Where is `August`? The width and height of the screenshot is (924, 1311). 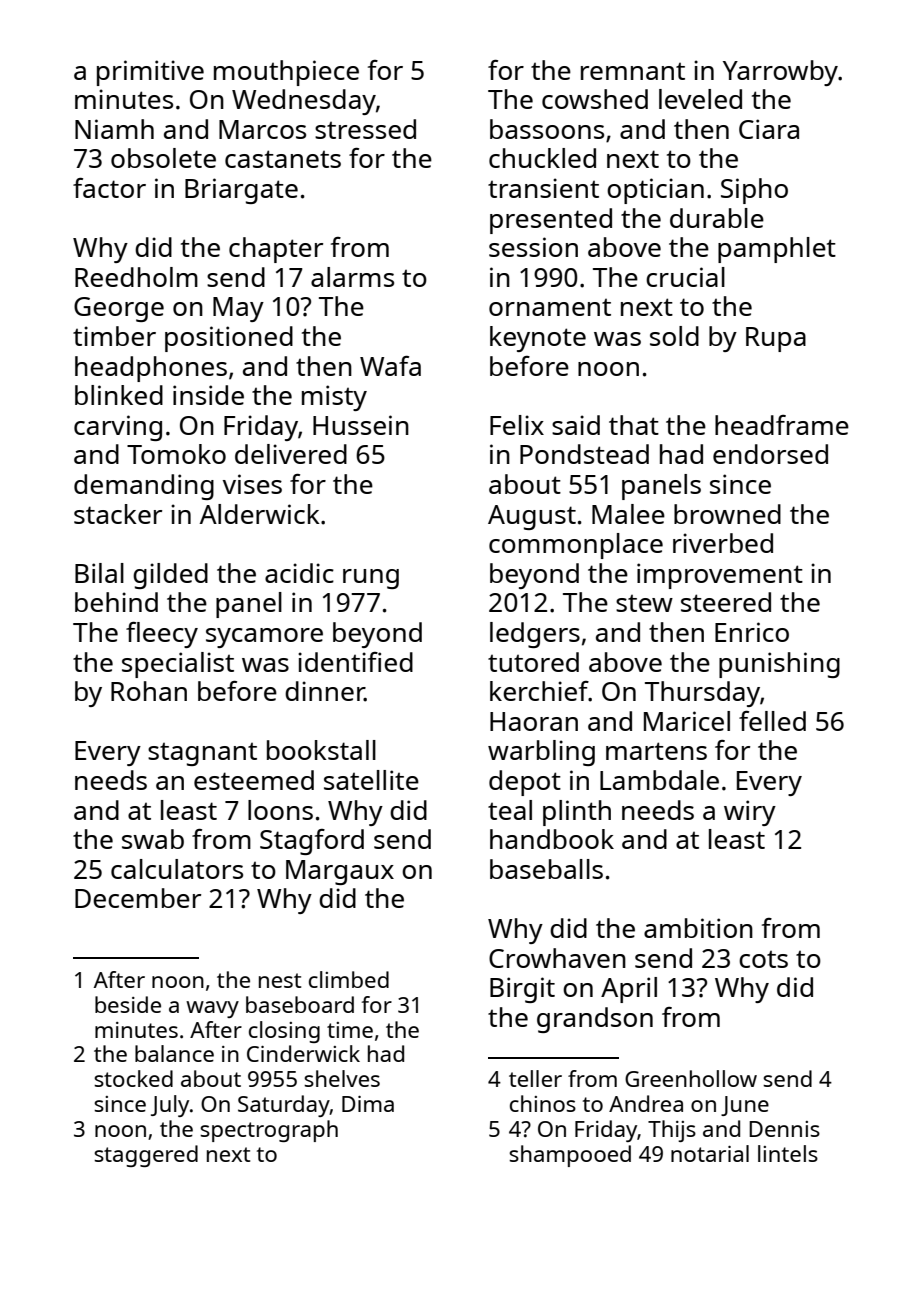 August is located at coordinates (532, 517).
